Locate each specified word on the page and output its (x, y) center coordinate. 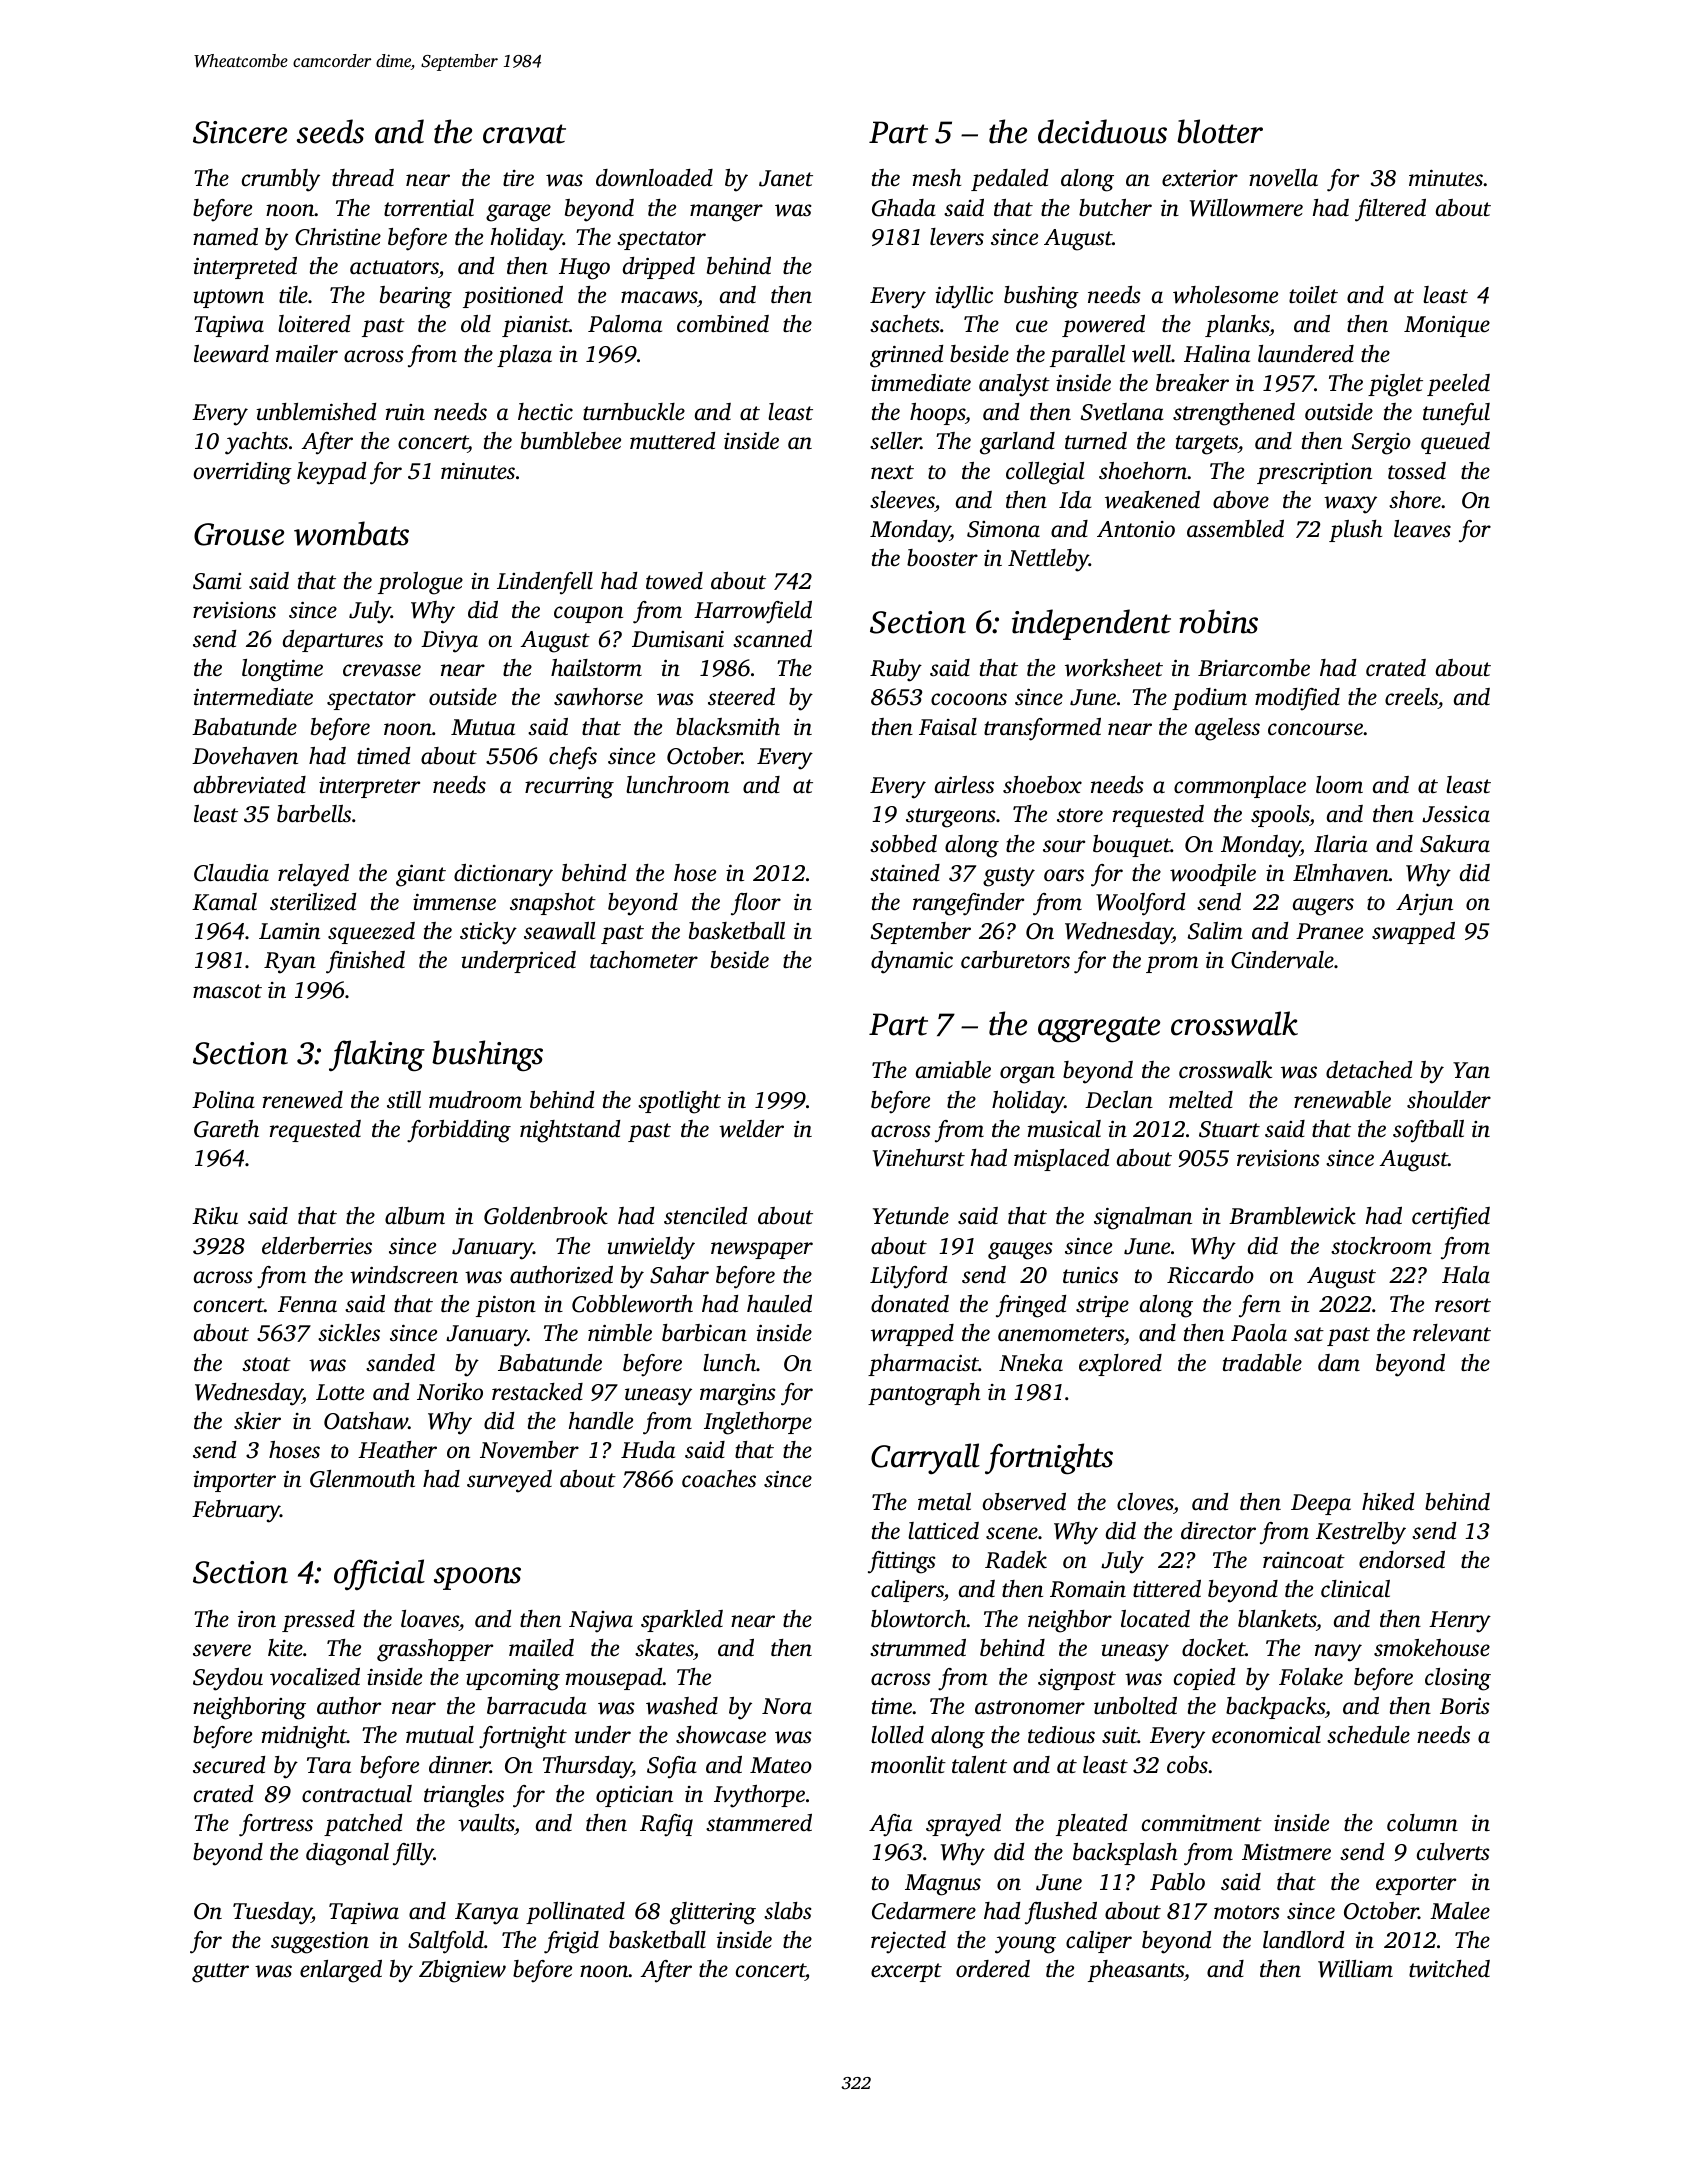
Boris (1464, 1706)
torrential (429, 208)
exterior (1200, 178)
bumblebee (571, 441)
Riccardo (1210, 1275)
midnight (304, 1737)
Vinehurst (919, 1158)
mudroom (475, 1100)
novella (1283, 178)
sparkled (682, 1621)
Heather (397, 1450)
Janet (786, 178)
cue (1032, 326)
